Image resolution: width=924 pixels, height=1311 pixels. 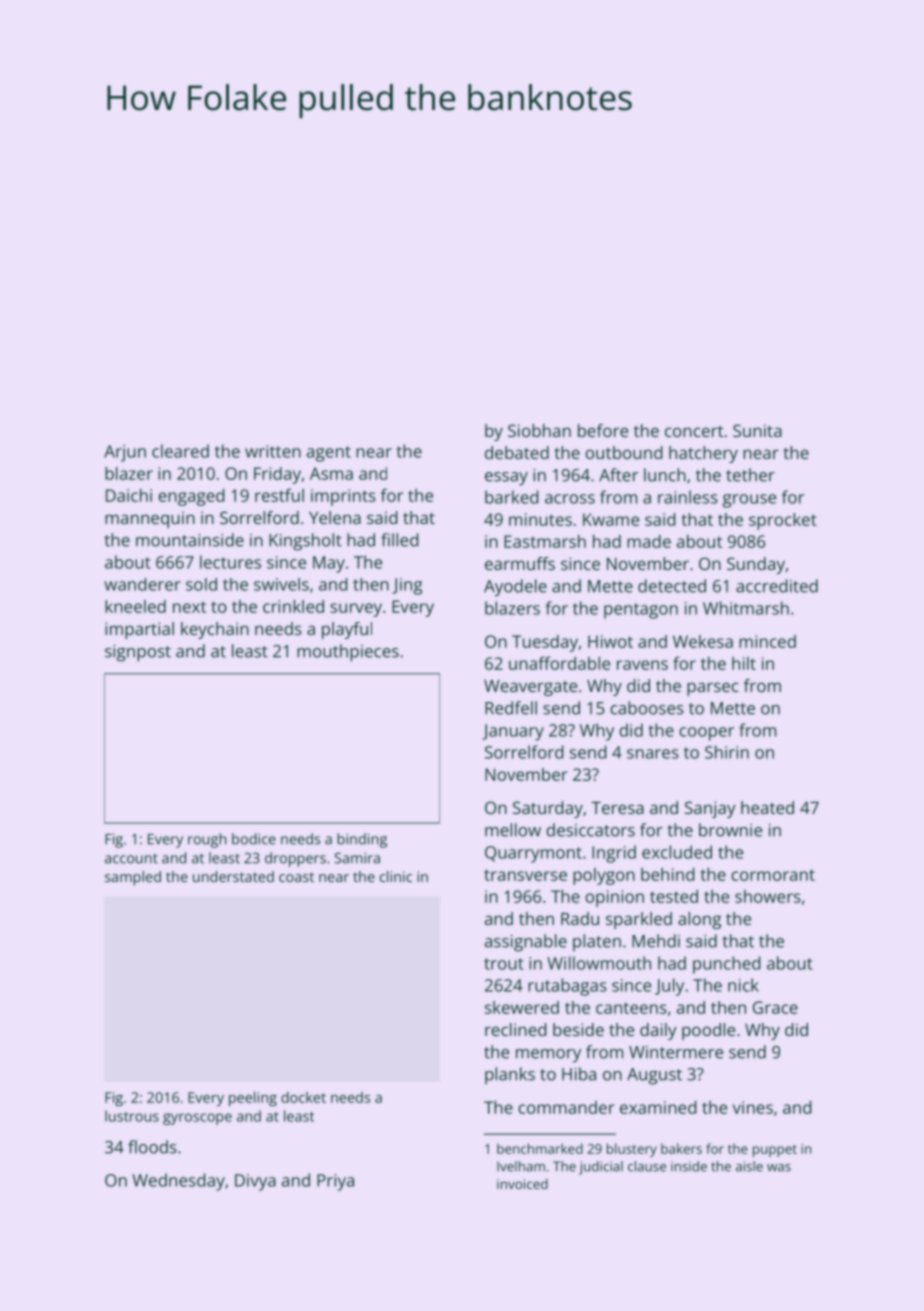 What do you see at coordinates (522, 1184) in the document?
I see `invoiced` at bounding box center [522, 1184].
